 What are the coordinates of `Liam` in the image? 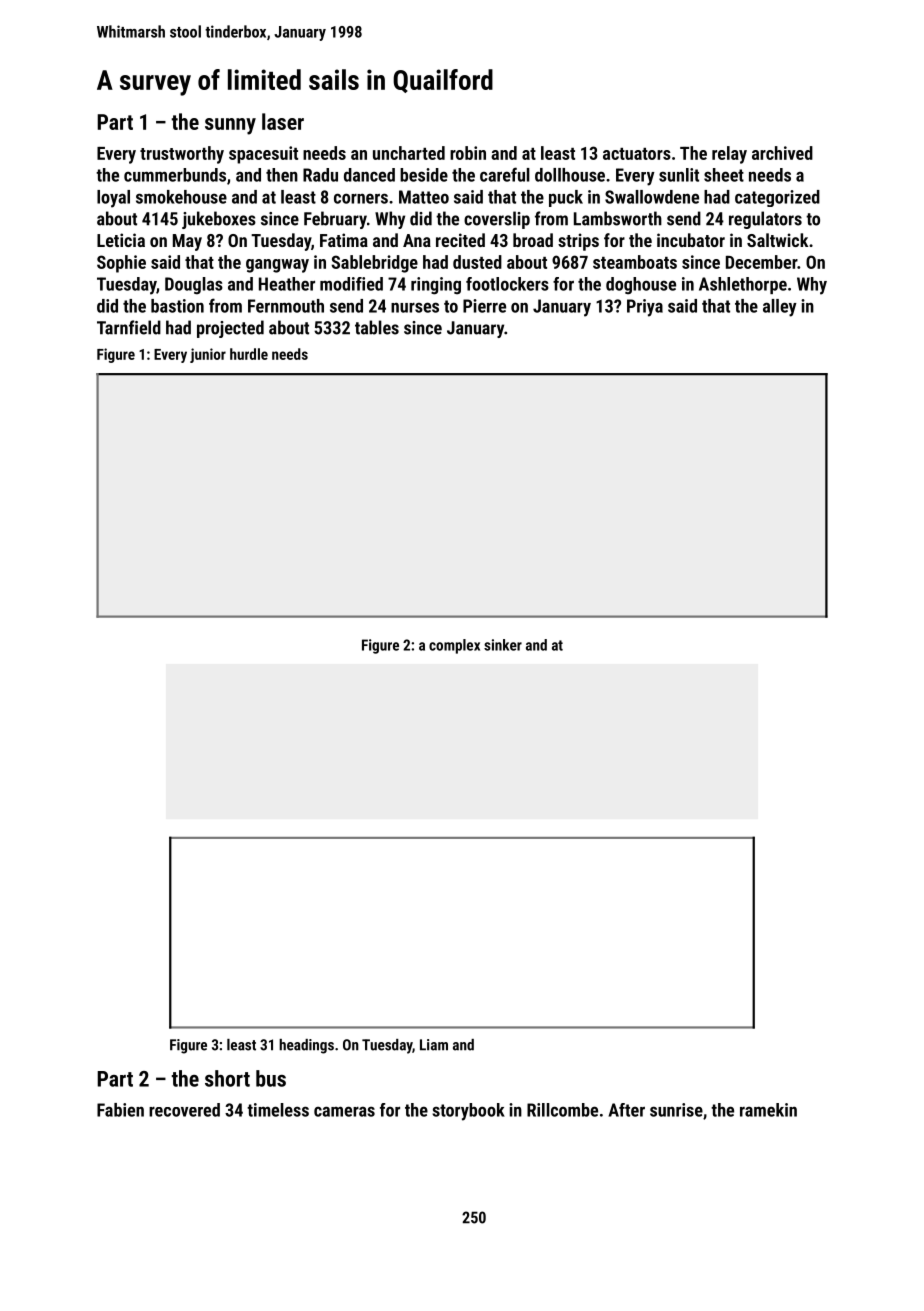 It's located at (434, 1045).
